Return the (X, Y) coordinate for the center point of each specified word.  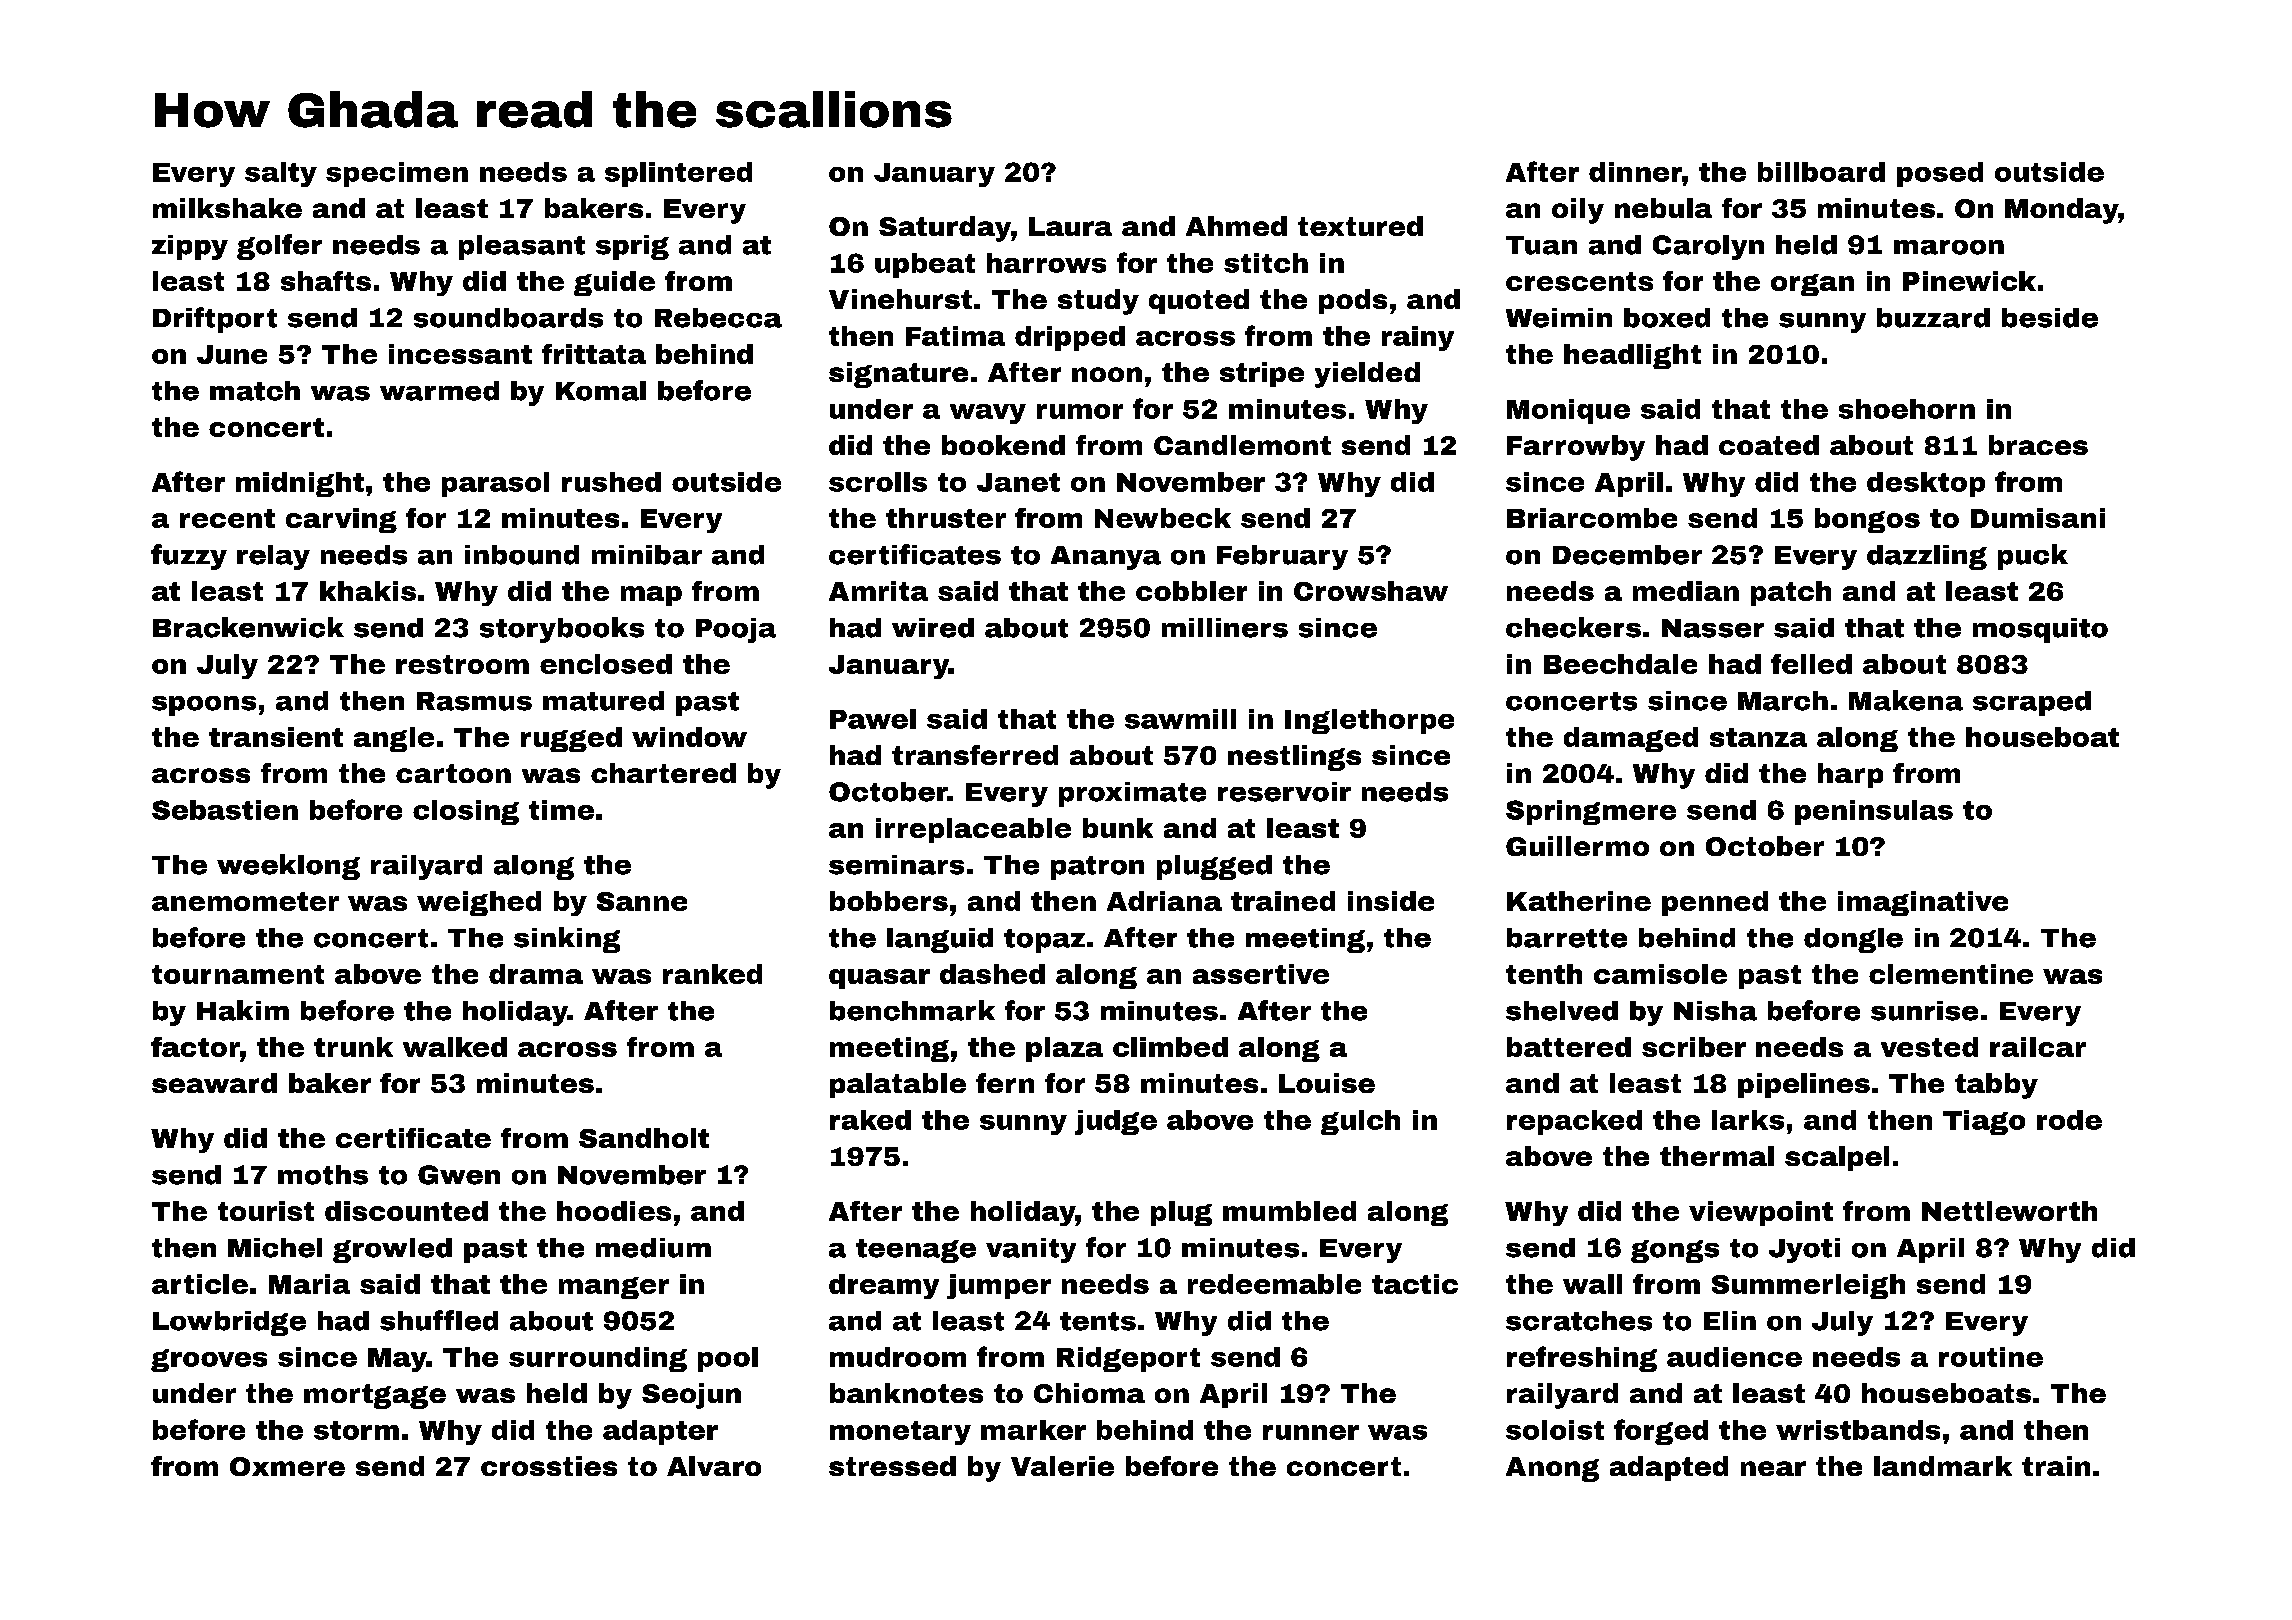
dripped (1070, 338)
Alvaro (714, 1466)
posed (1940, 174)
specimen (397, 174)
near (1773, 1468)
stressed (892, 1466)
